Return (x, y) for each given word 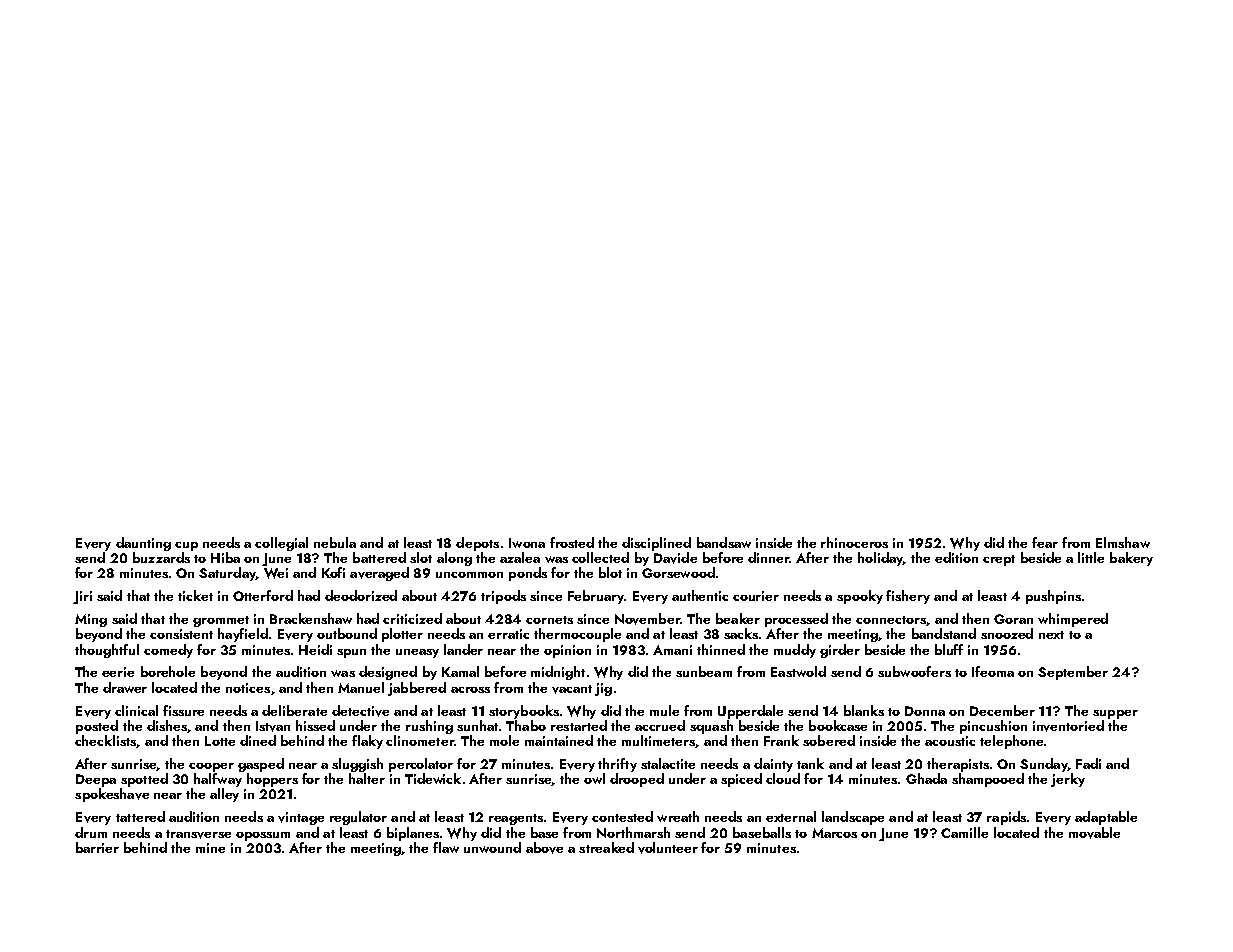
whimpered (1073, 620)
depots (477, 544)
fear (1045, 542)
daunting (143, 544)
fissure (183, 710)
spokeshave (112, 795)
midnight (558, 673)
